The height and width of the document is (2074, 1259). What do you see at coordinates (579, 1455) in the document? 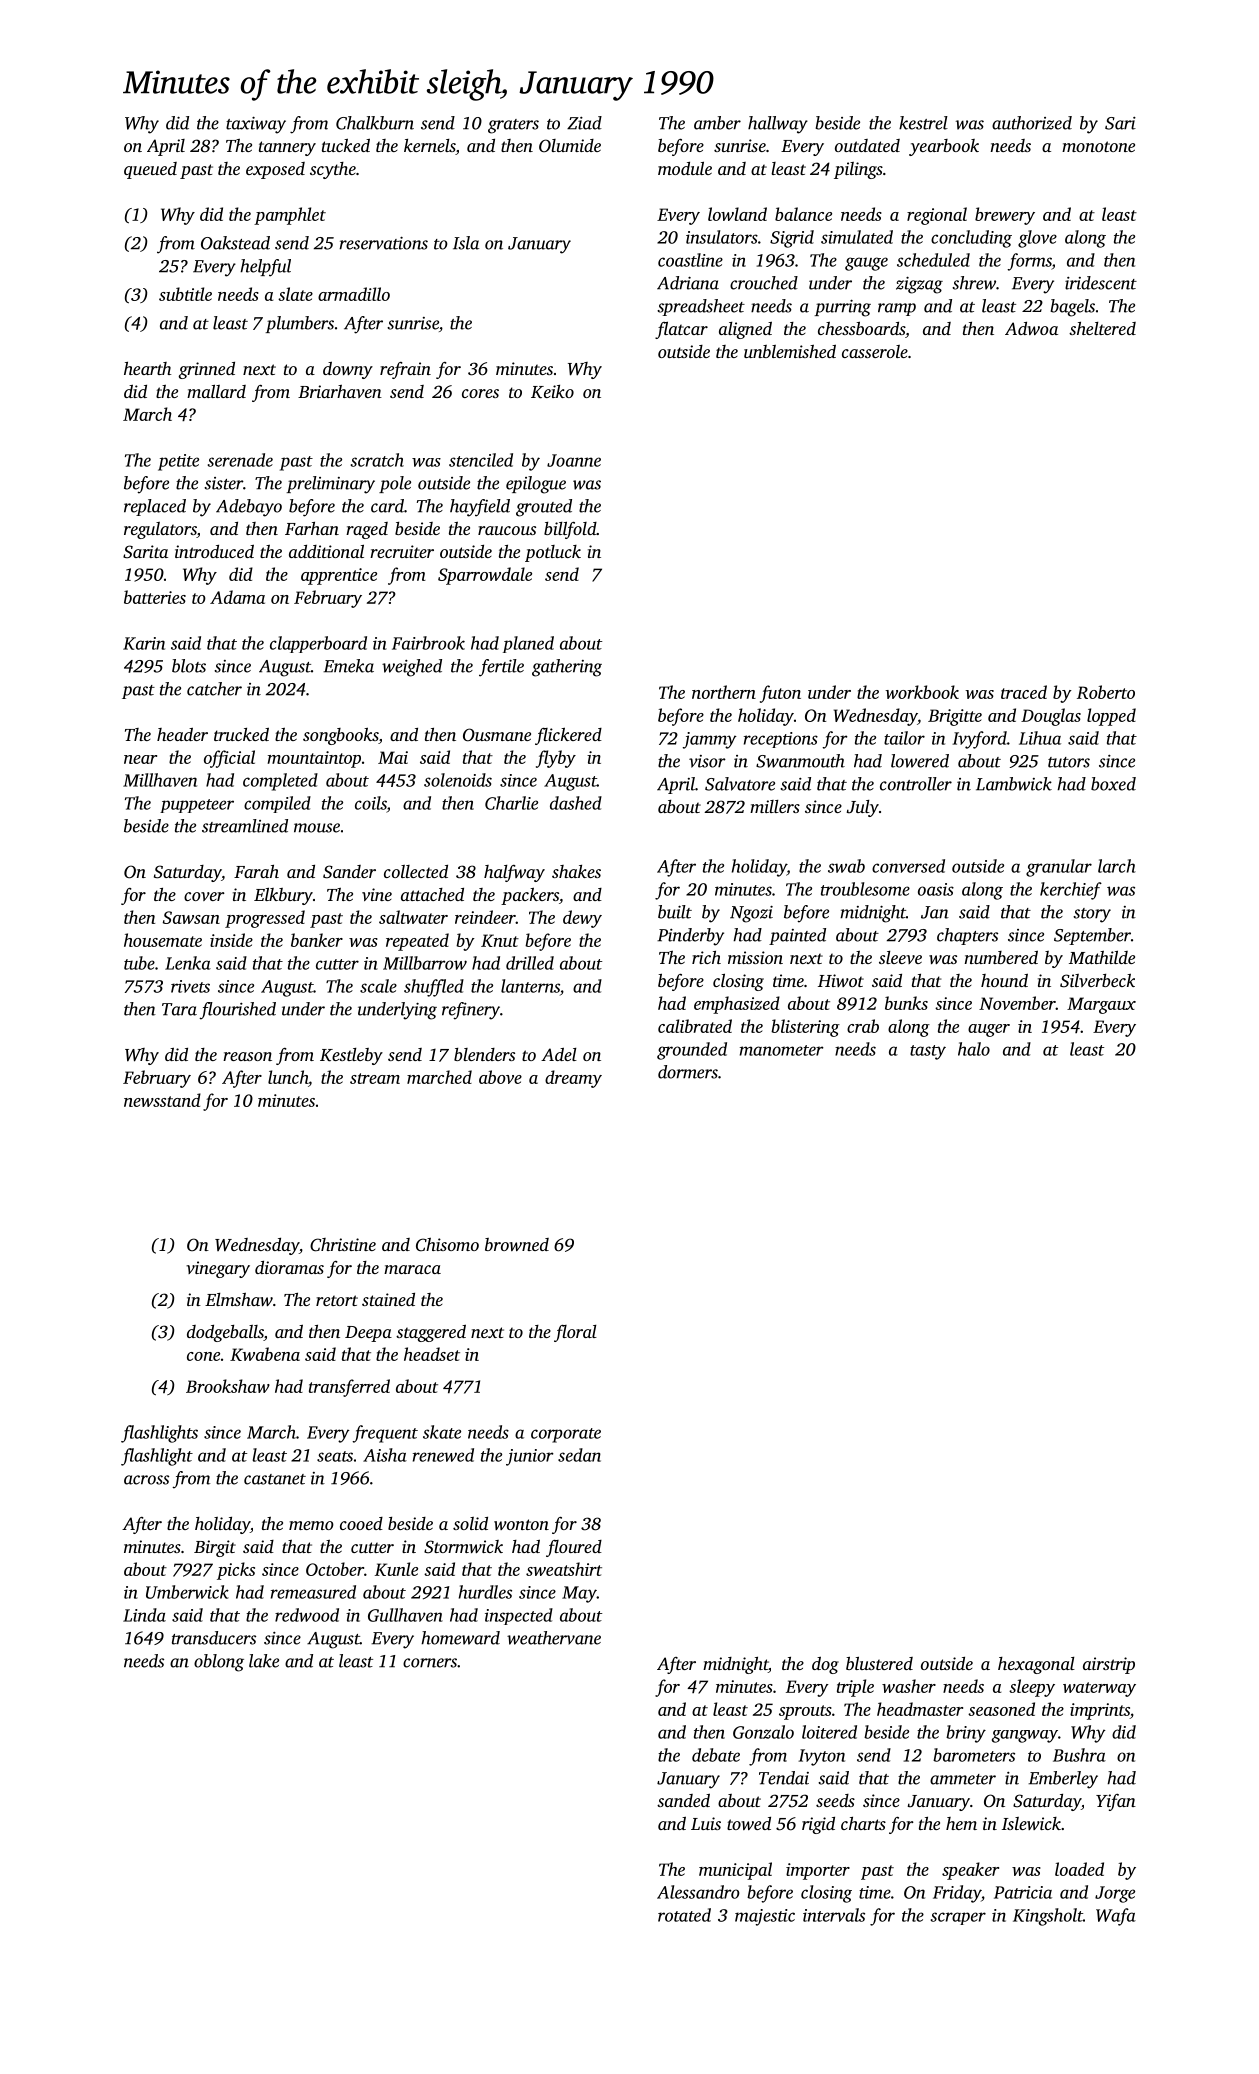
I see `sedan` at bounding box center [579, 1455].
